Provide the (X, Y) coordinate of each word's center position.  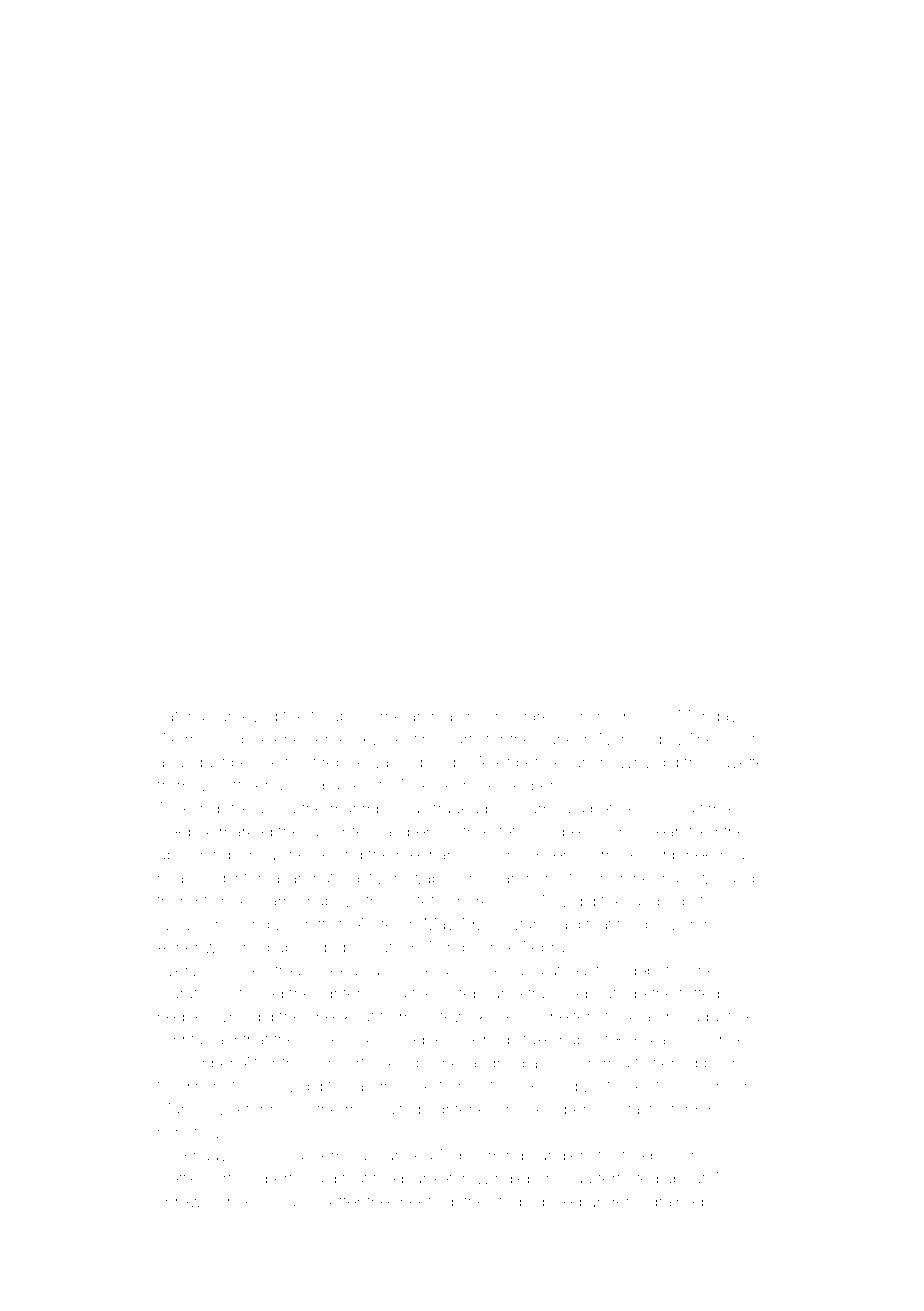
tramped (557, 994)
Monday (708, 717)
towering (666, 1065)
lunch (590, 762)
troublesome (357, 716)
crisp (208, 809)
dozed (559, 1202)
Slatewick (452, 1016)
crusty (743, 741)
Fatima (181, 715)
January (289, 1203)
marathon (191, 993)
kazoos (676, 1040)
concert (337, 1063)
